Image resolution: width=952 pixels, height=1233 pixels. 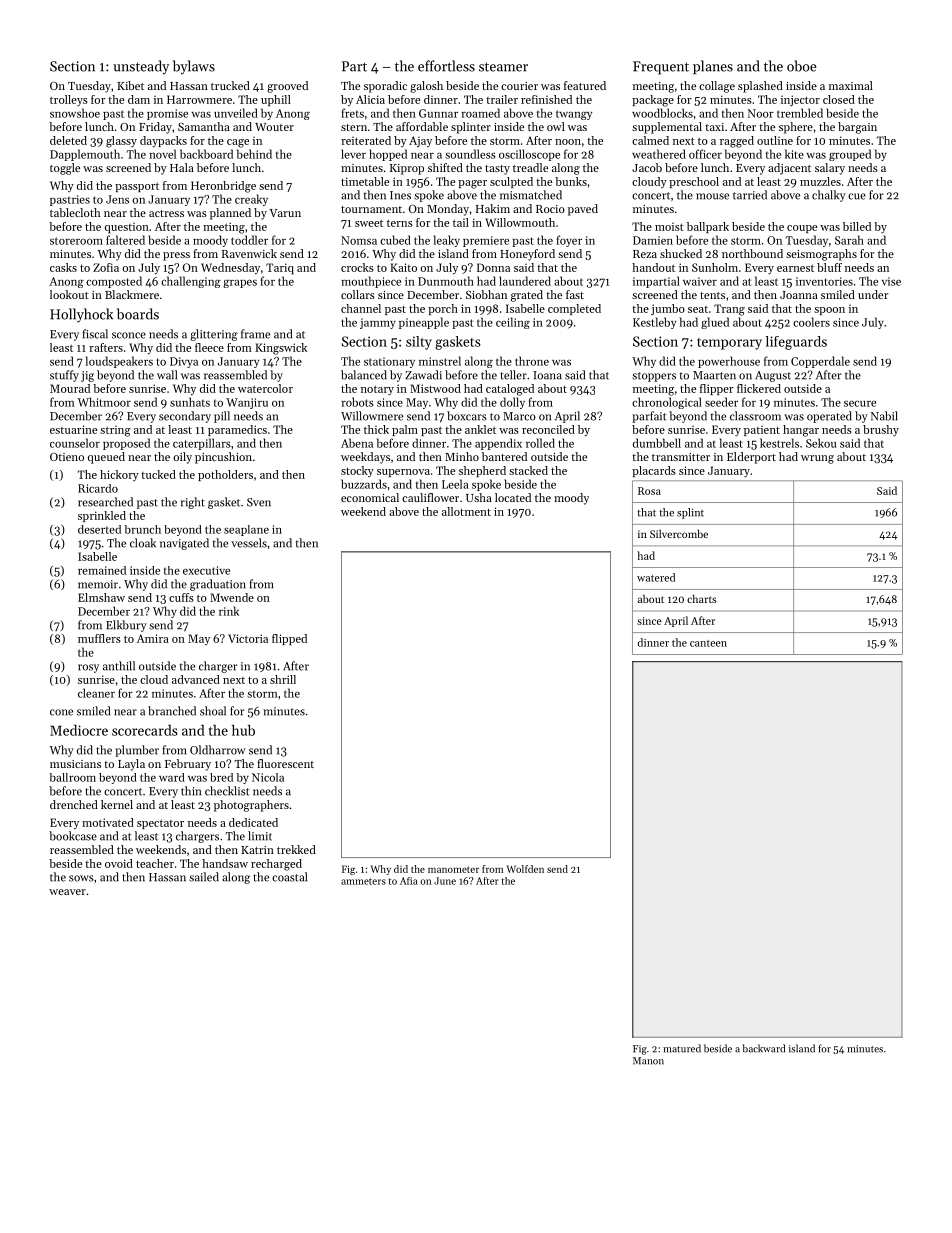 I want to click on lookout, so click(x=69, y=294).
